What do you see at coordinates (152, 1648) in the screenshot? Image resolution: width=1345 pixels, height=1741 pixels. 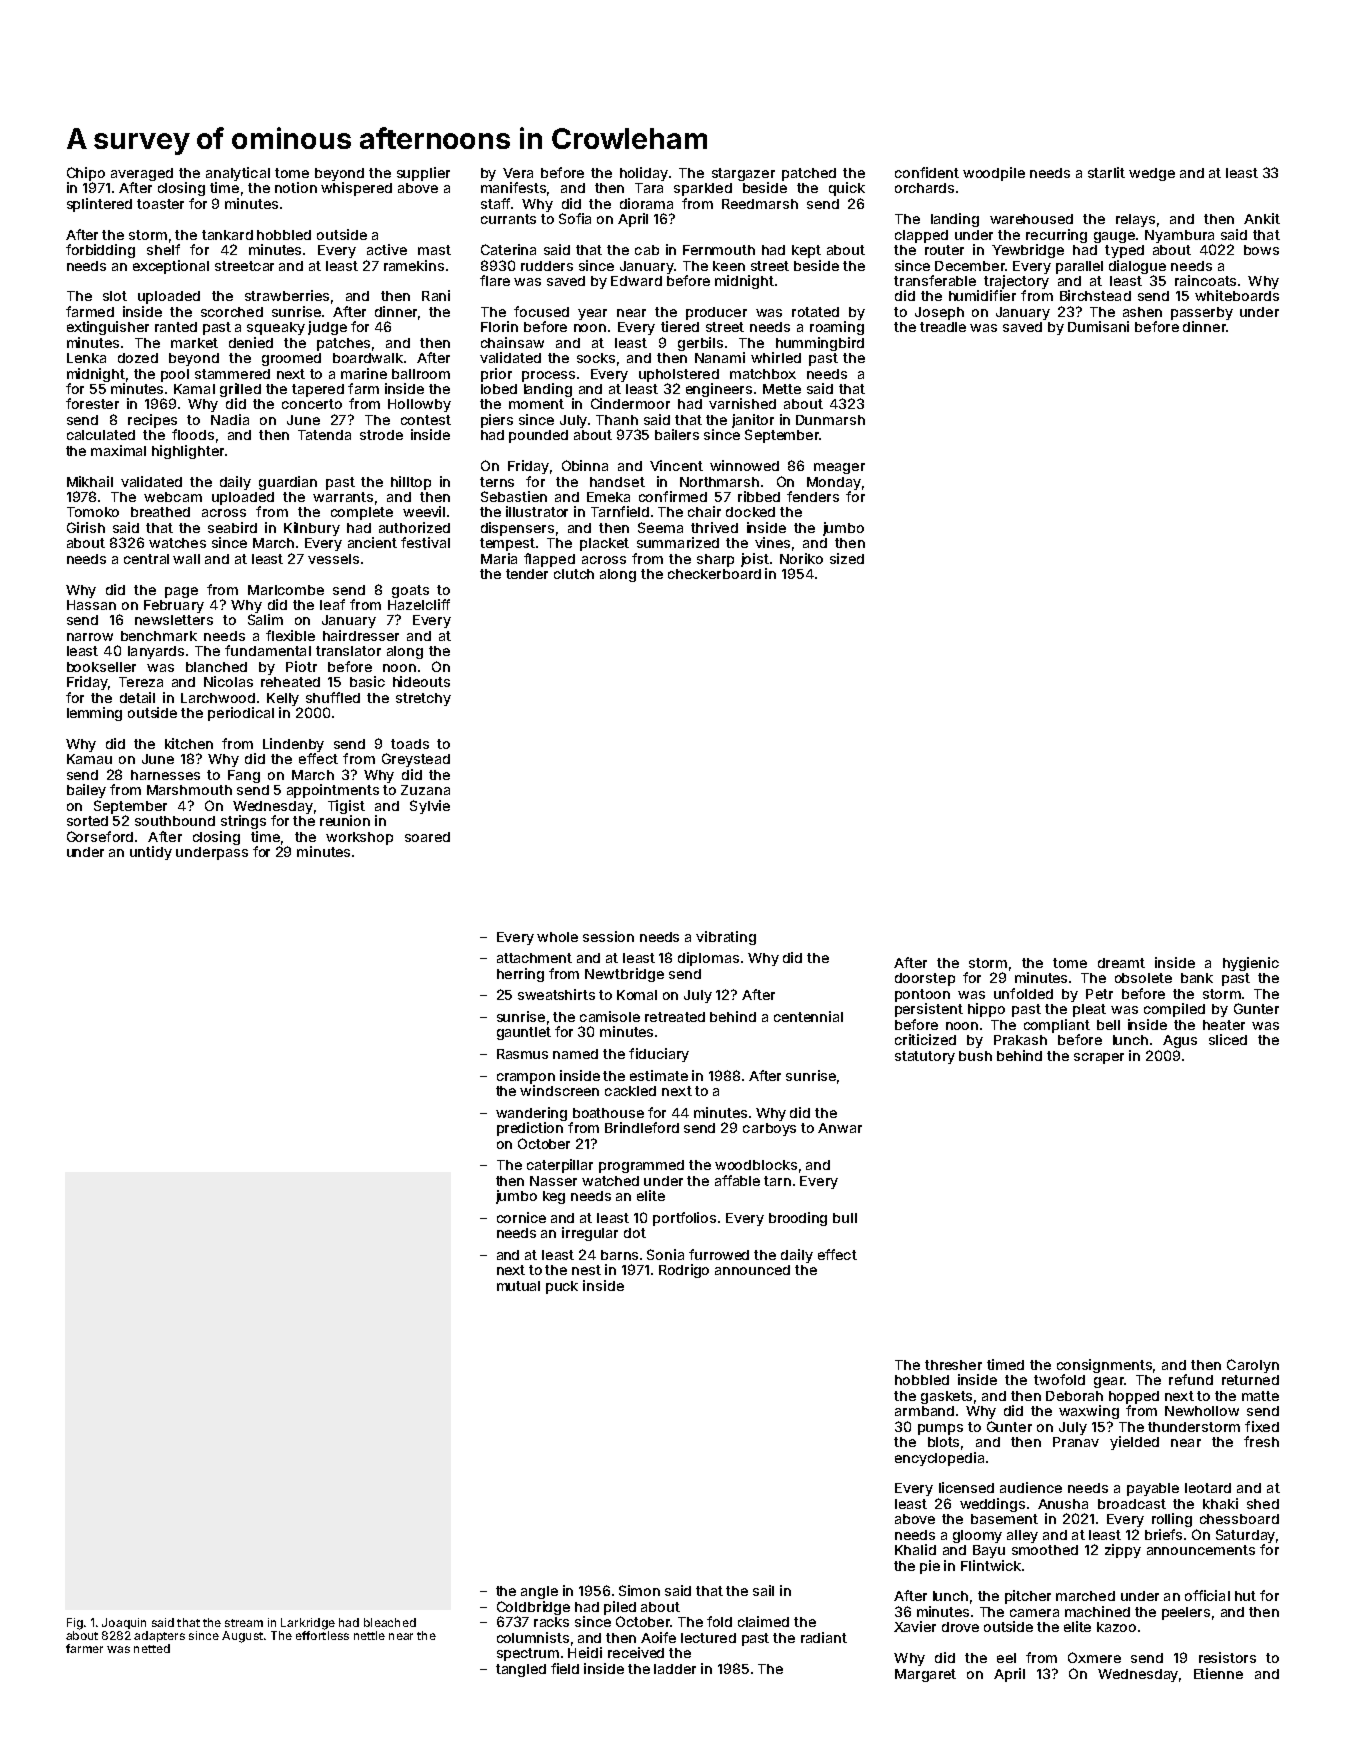 I see `netted` at bounding box center [152, 1648].
